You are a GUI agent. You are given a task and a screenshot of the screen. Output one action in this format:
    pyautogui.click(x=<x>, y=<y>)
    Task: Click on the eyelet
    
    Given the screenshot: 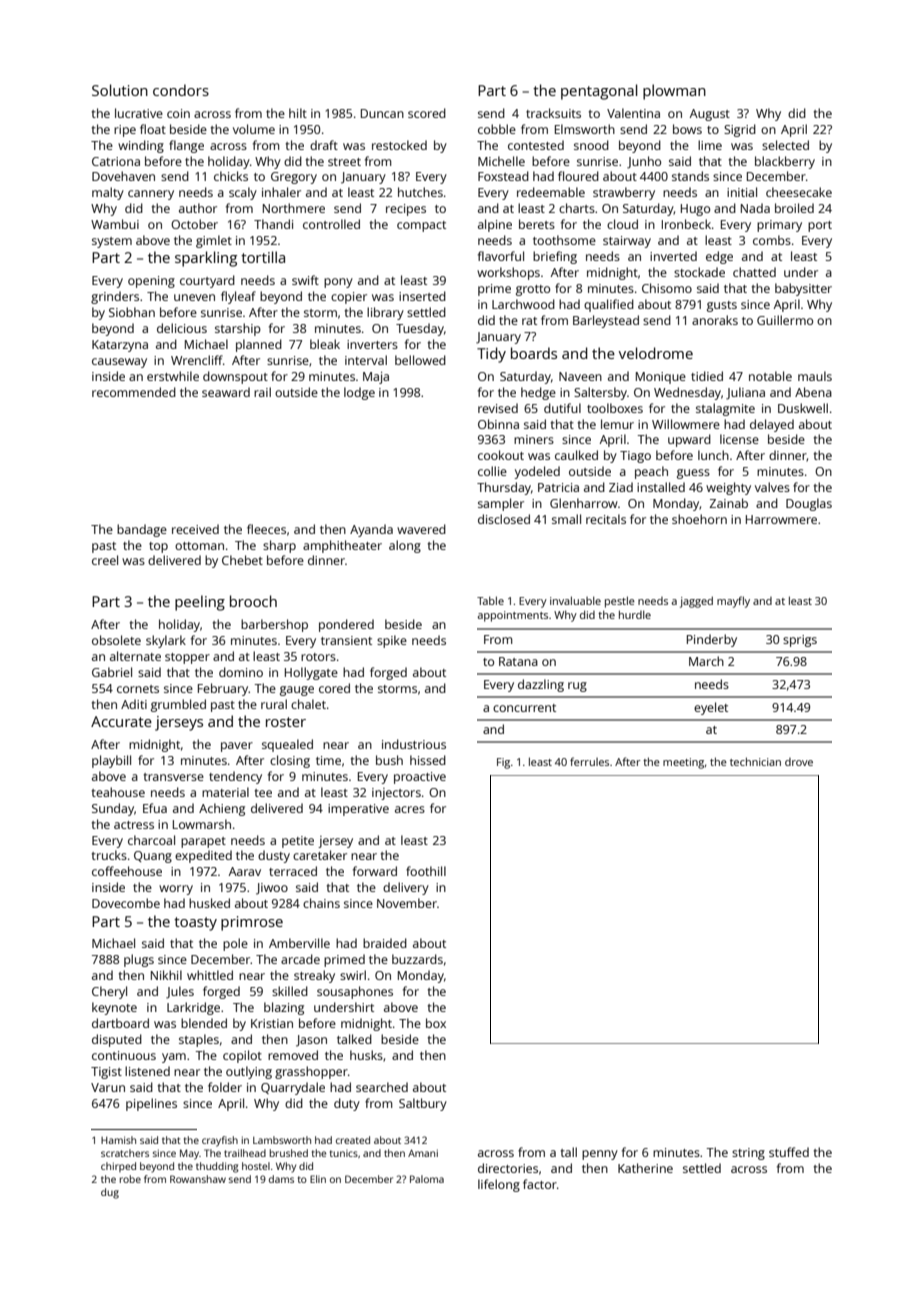 What is the action you would take?
    pyautogui.click(x=711, y=708)
